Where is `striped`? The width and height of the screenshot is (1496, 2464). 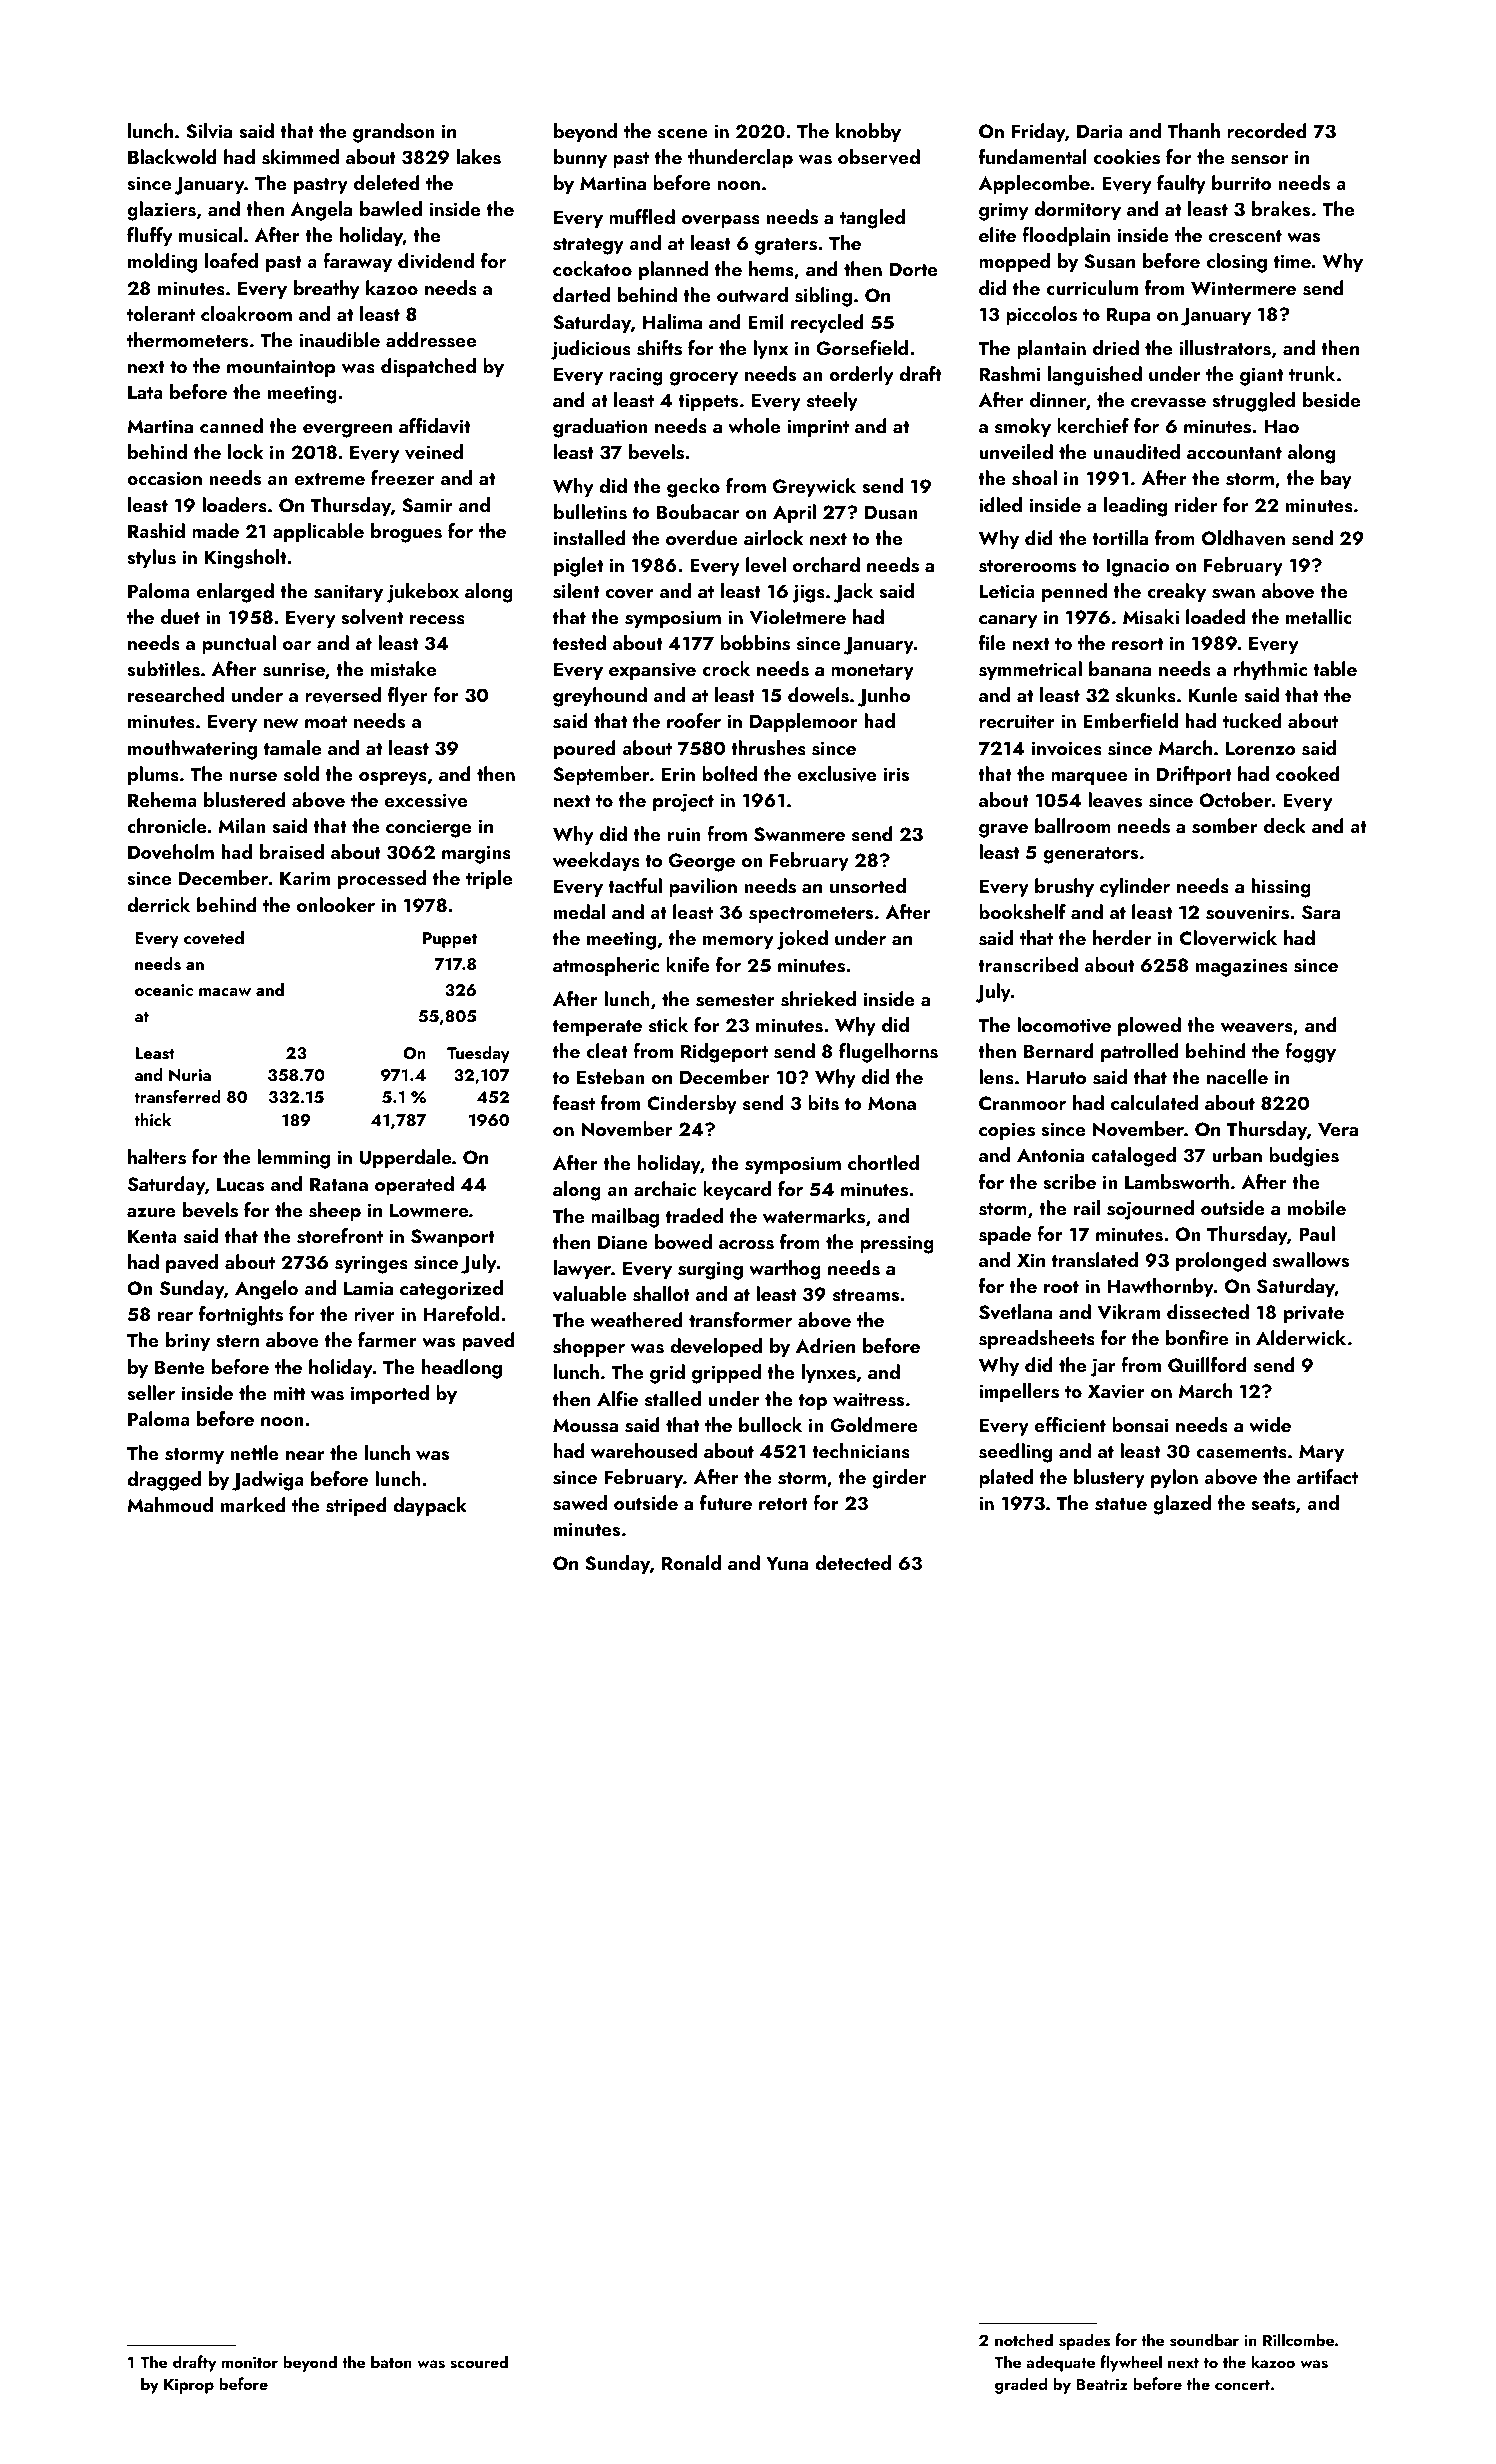 striped is located at coordinates (356, 1506).
